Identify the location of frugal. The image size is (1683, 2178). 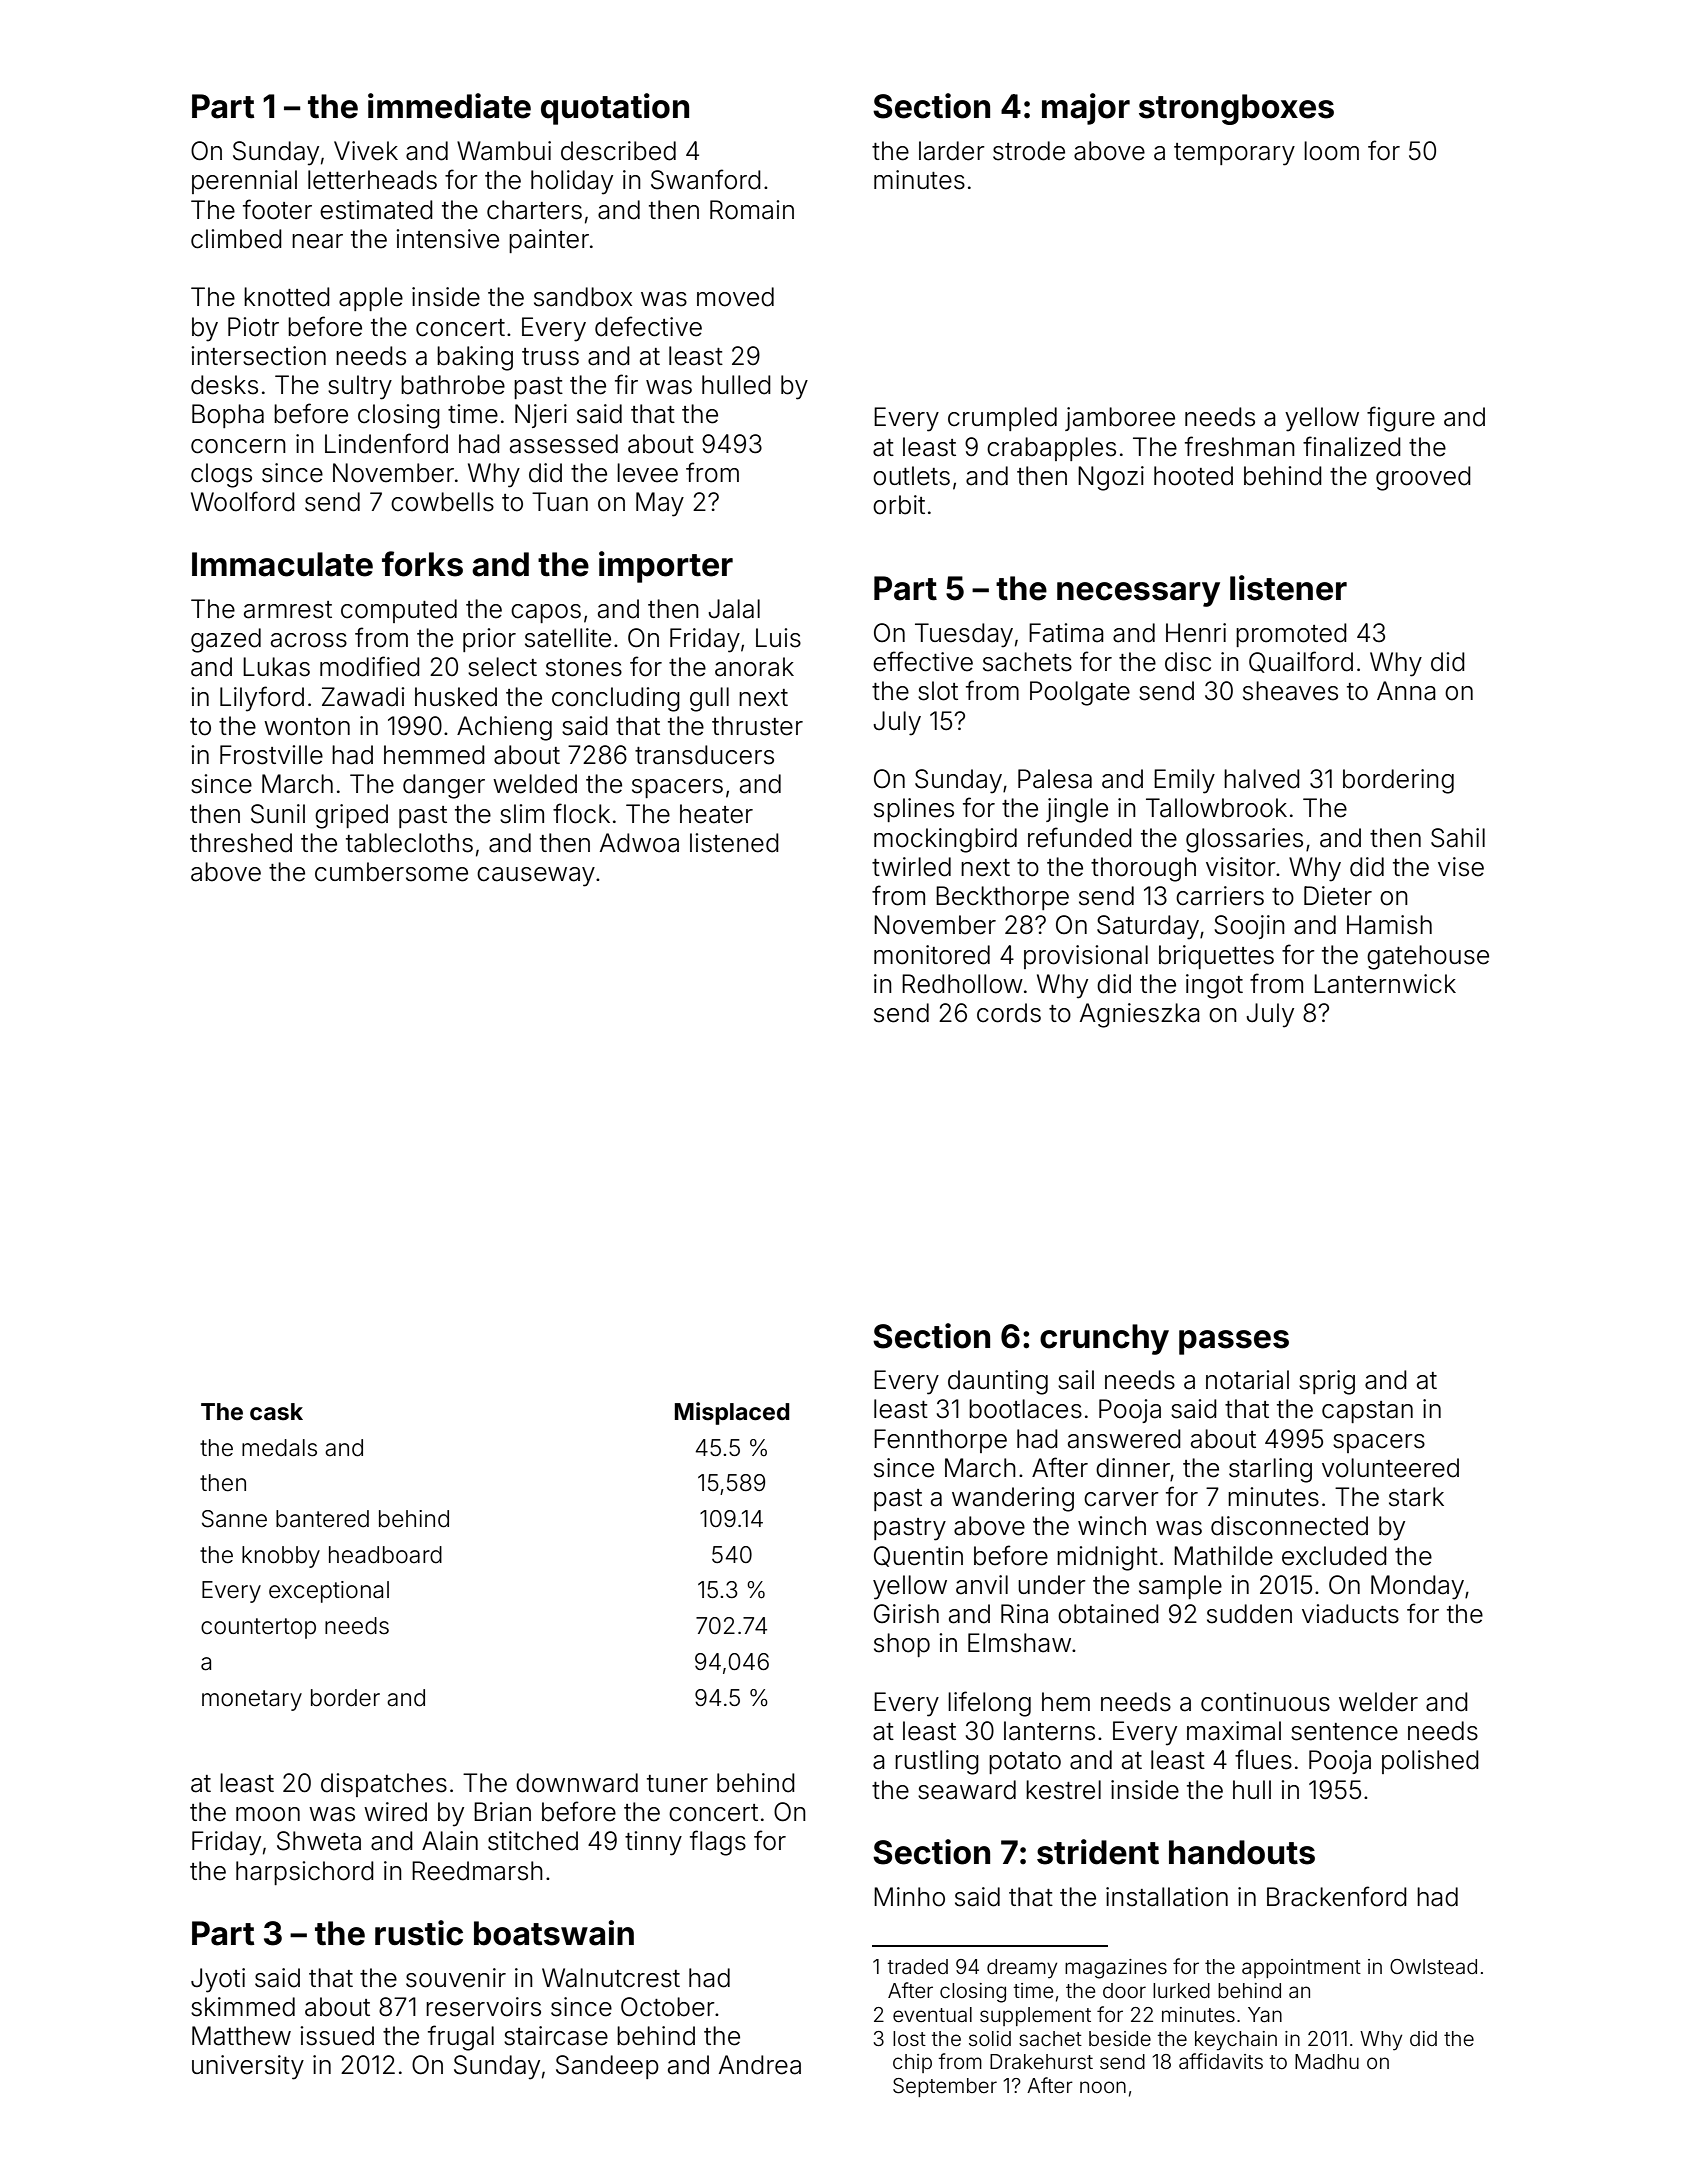
(461, 2038).
